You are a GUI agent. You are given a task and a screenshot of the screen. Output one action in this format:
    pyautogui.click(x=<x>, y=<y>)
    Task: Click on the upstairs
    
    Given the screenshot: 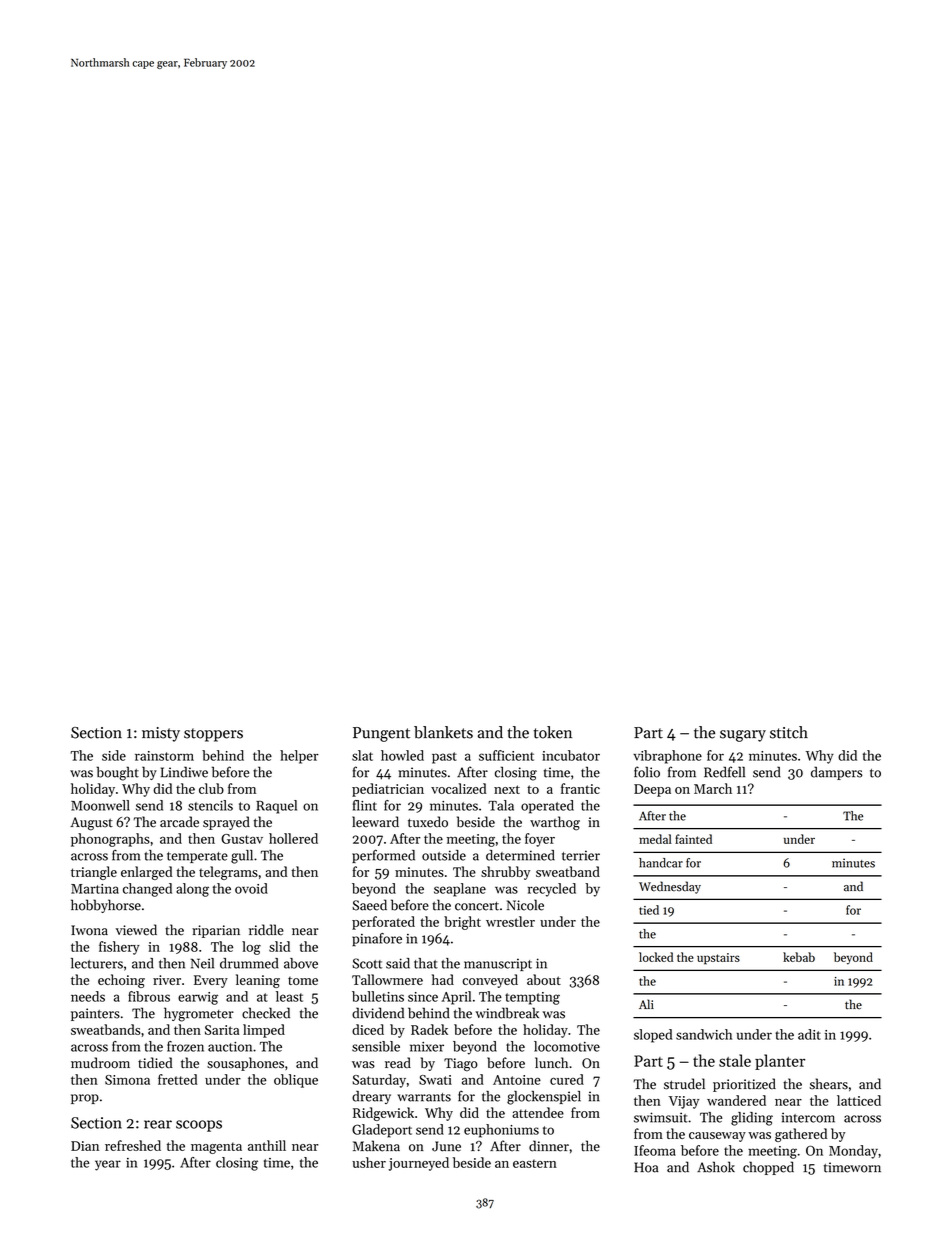 What is the action you would take?
    pyautogui.click(x=718, y=959)
